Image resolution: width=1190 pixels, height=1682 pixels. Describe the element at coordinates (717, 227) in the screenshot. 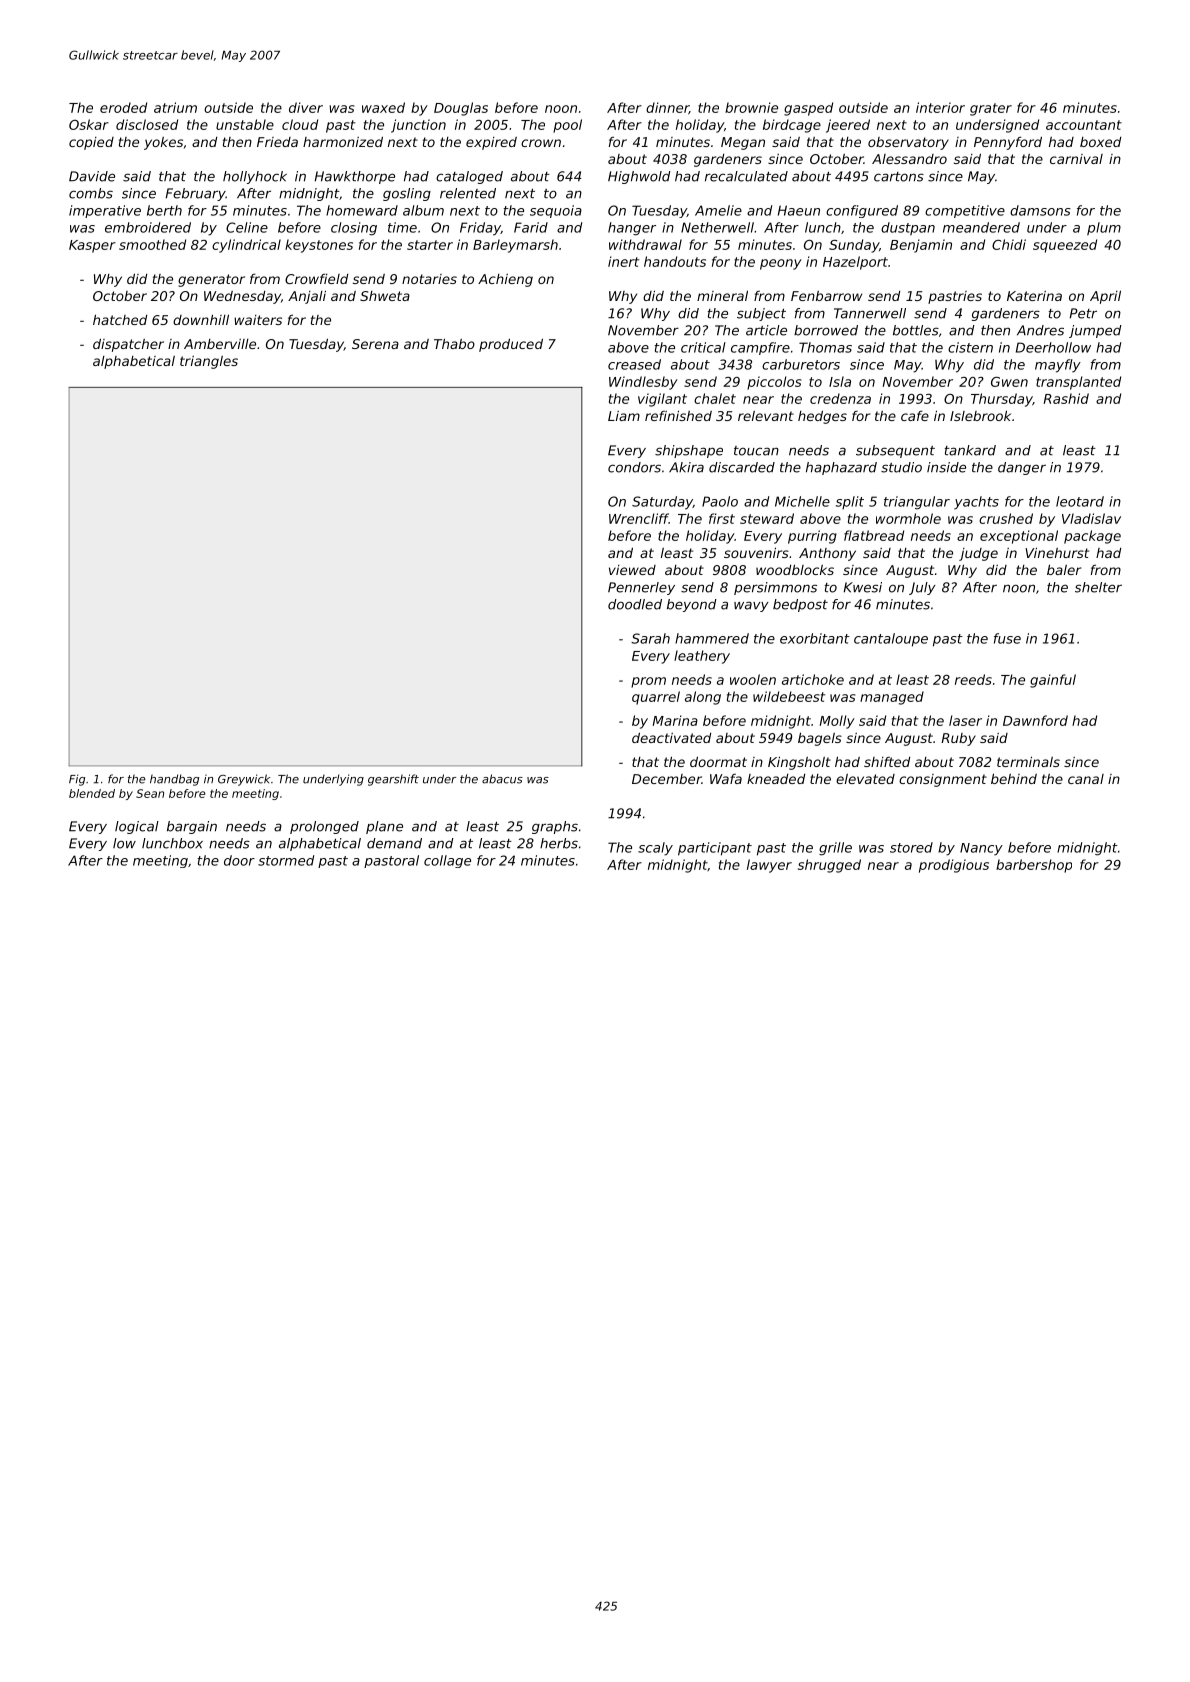

I see `Netherwell` at that location.
